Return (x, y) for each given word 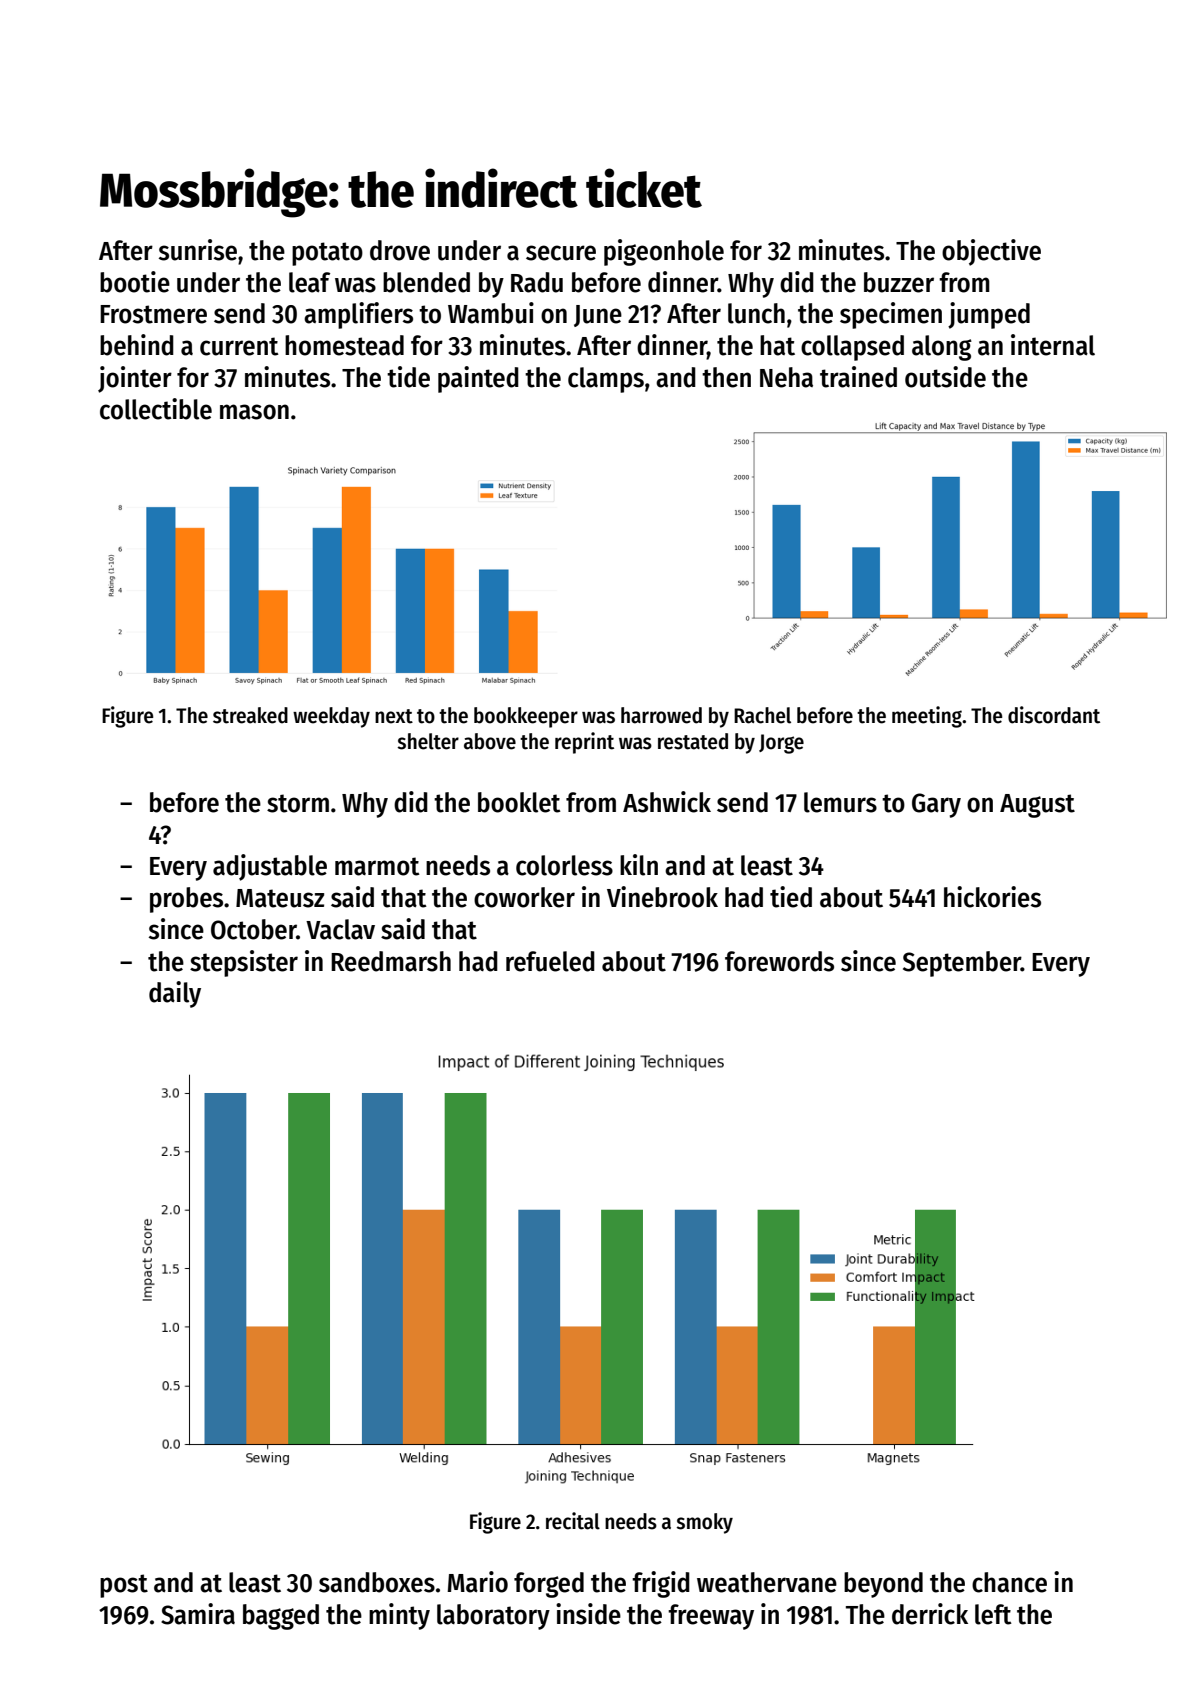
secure (561, 253)
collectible (156, 409)
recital (573, 1521)
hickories (992, 897)
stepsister (244, 963)
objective (991, 252)
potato (327, 254)
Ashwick (667, 802)
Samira (198, 1614)
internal (1053, 345)
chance (1009, 1582)
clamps (606, 380)
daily (175, 994)
